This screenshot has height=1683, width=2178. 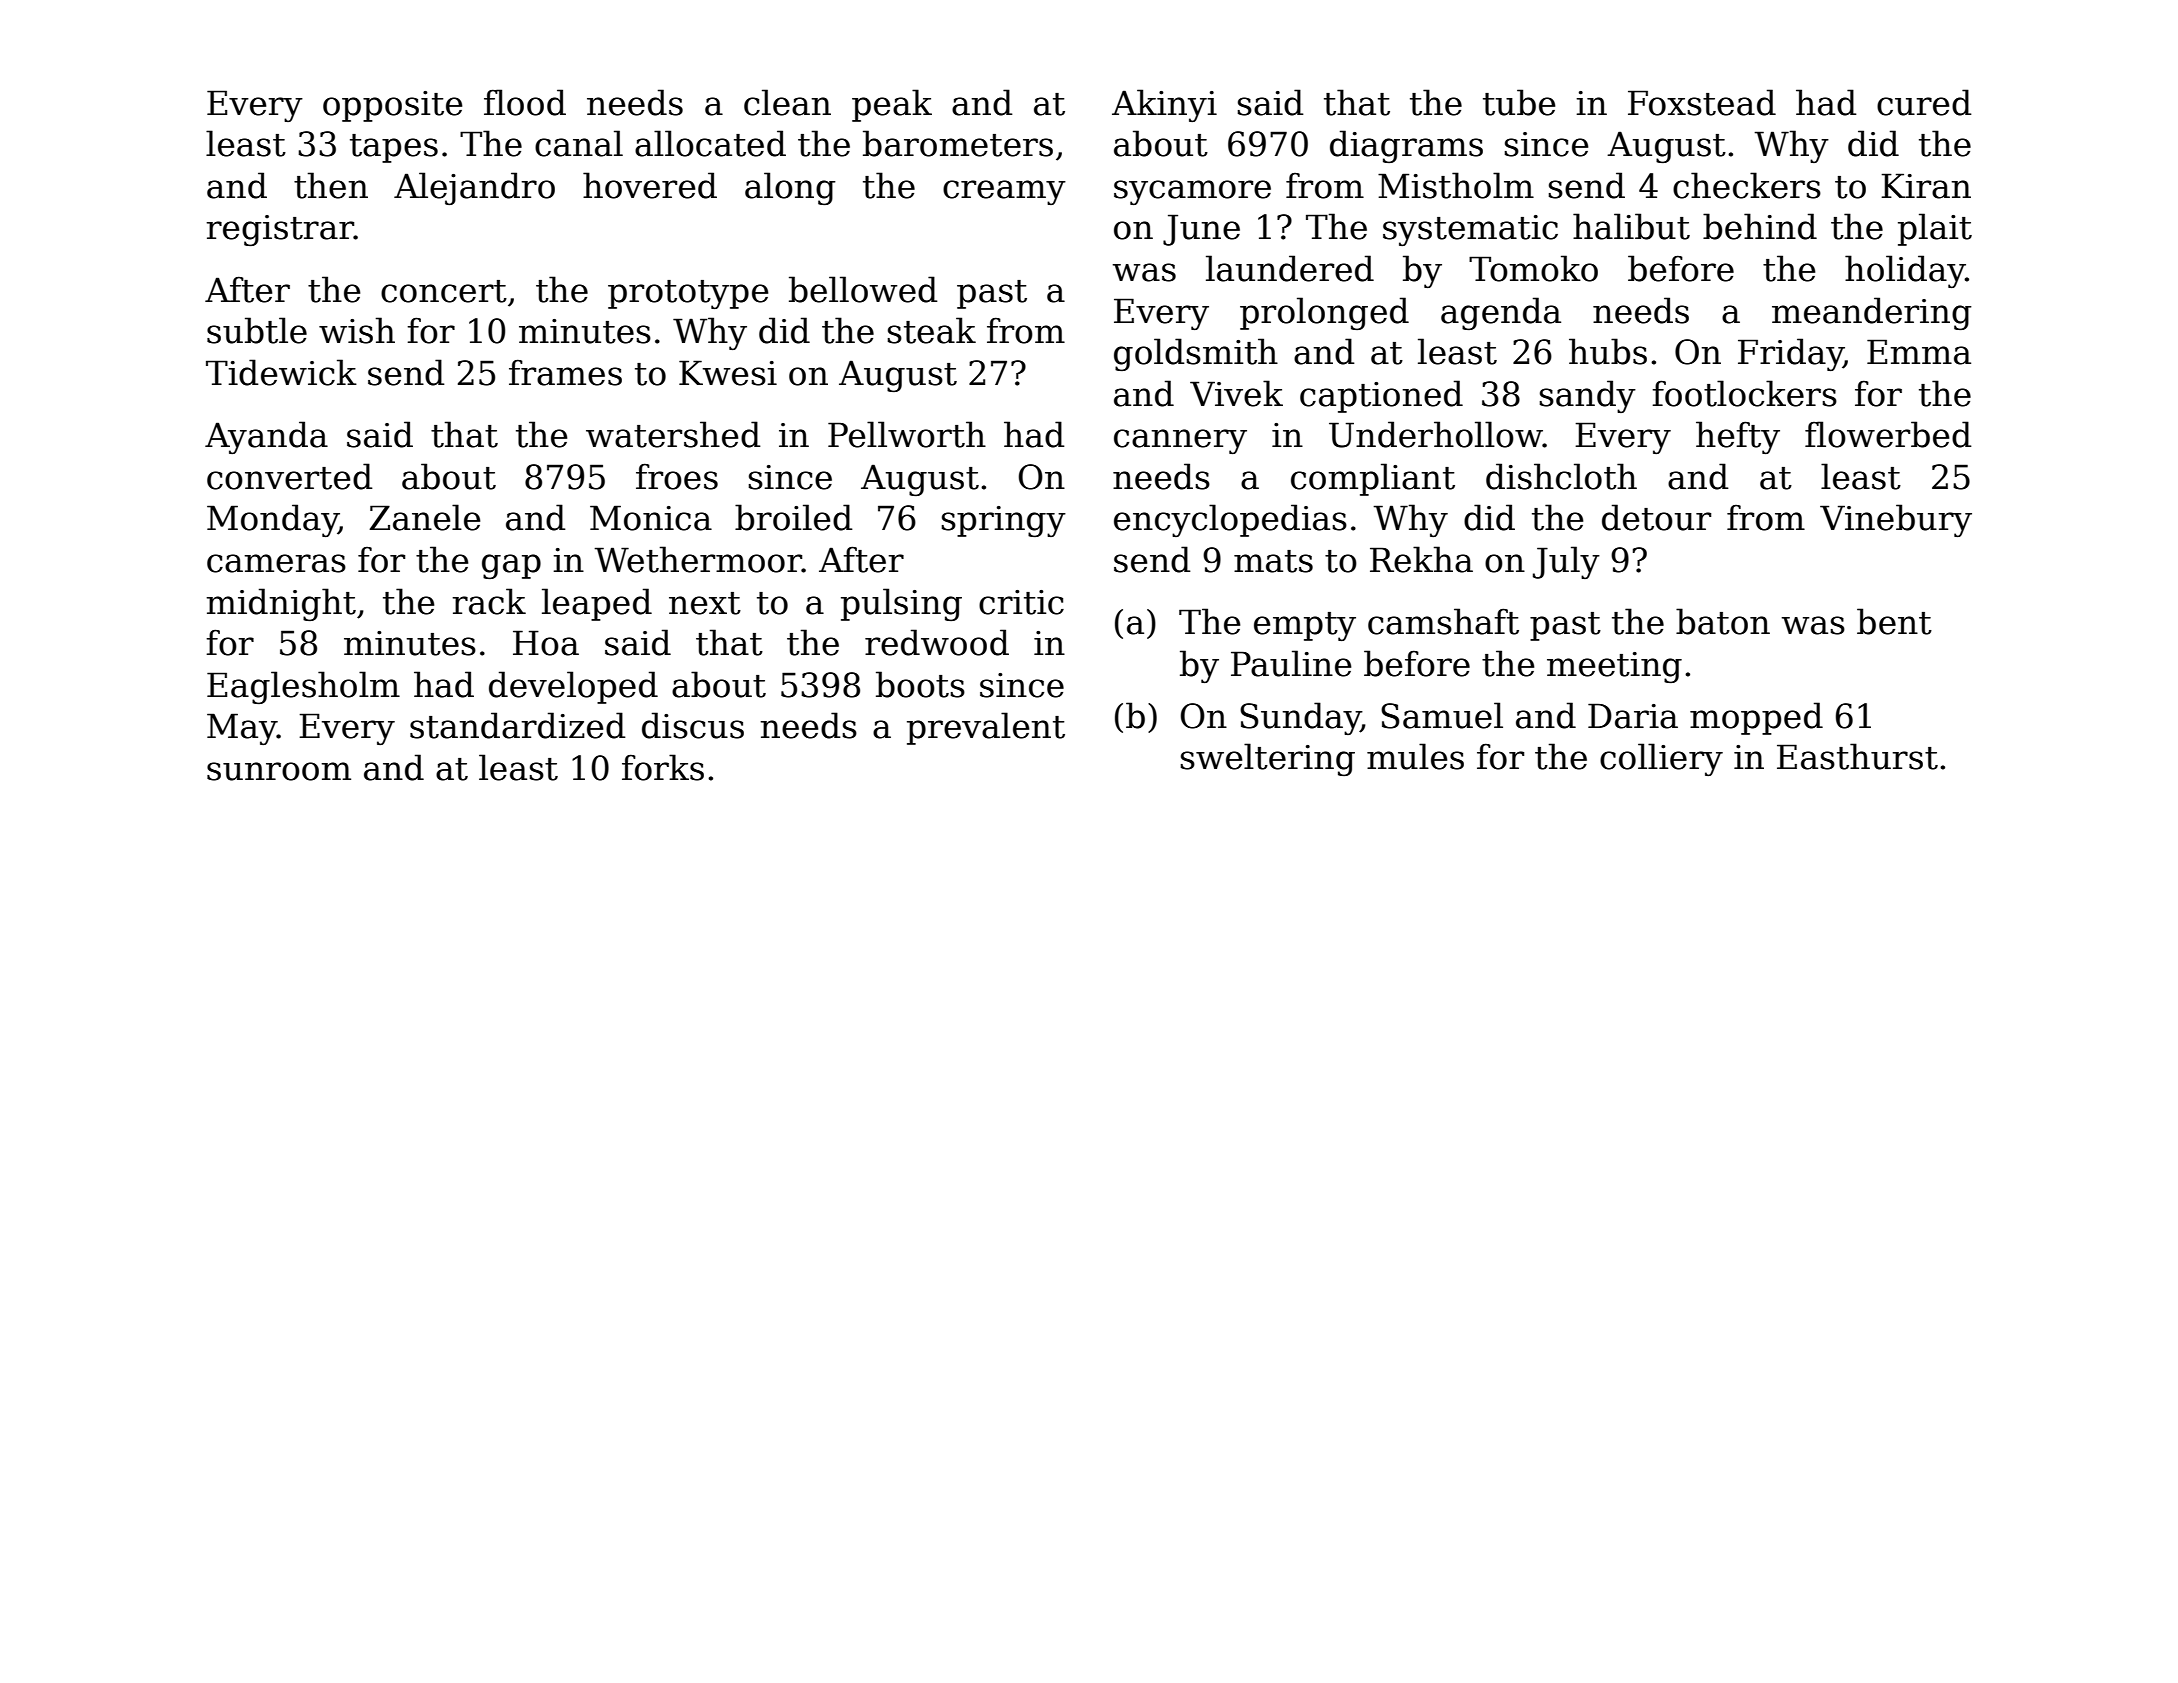 What do you see at coordinates (907, 434) in the screenshot?
I see `Pellworth` at bounding box center [907, 434].
